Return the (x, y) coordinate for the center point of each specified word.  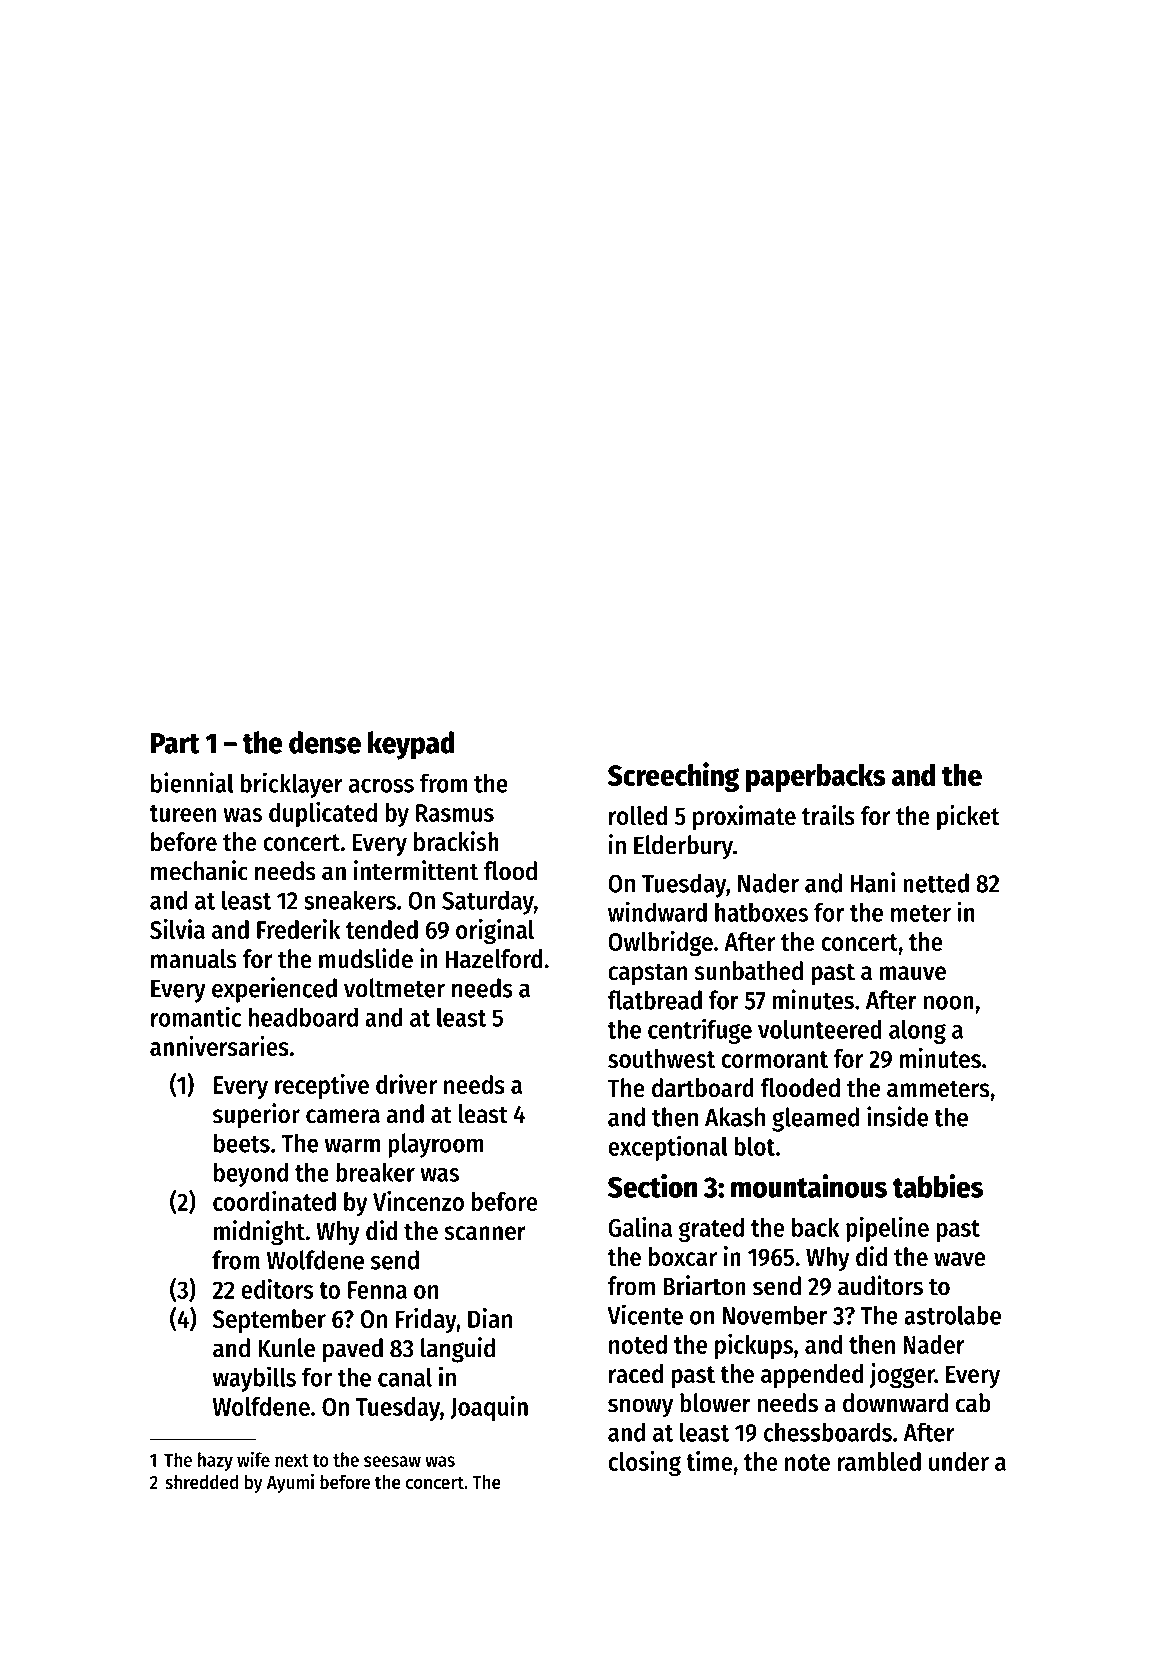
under (959, 1461)
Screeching (673, 777)
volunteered (820, 1029)
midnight (259, 1233)
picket (968, 817)
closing (644, 1463)
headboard (303, 1017)
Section (652, 1186)
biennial (192, 782)
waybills (254, 1379)
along (917, 1031)
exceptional (668, 1148)
